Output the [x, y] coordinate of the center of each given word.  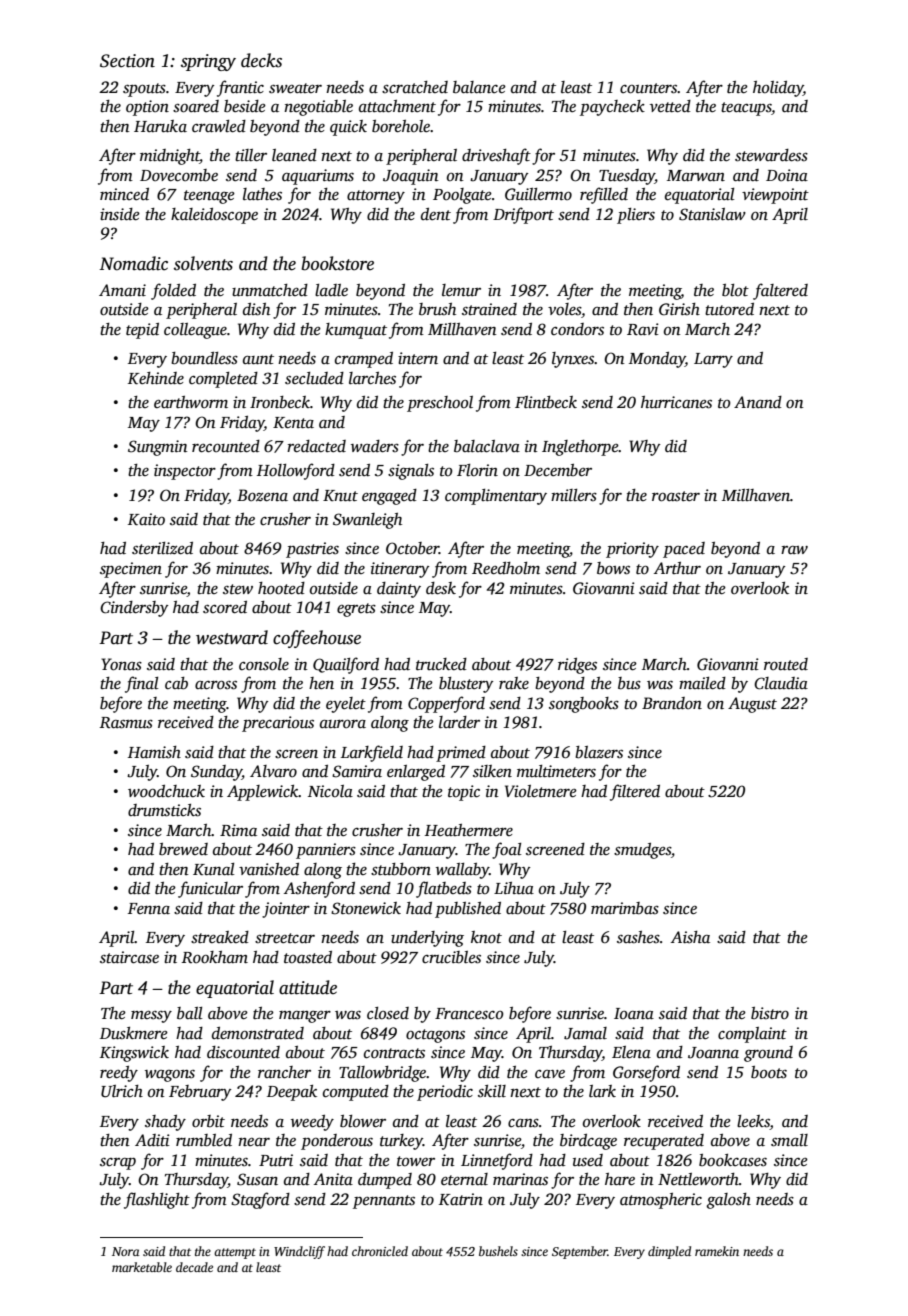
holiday [778, 89]
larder [459, 722]
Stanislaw [712, 214]
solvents [203, 263]
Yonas [121, 664]
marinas [520, 1179]
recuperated [664, 1142]
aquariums [318, 177]
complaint [752, 1035]
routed [786, 664]
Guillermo [538, 194]
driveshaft [496, 156]
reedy [119, 1074]
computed [356, 1093]
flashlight [157, 1200]
